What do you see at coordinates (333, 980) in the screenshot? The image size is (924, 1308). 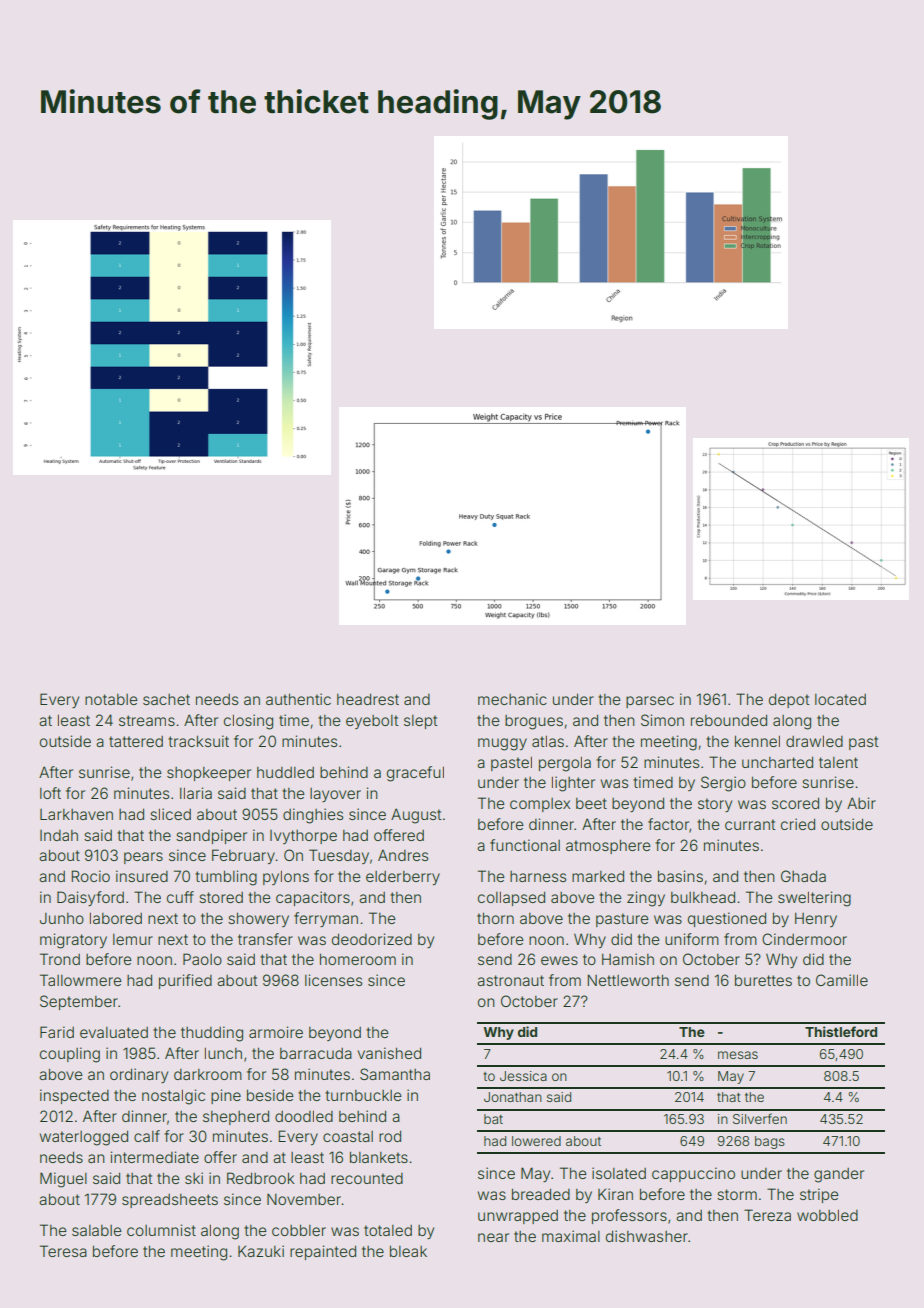 I see `licenses` at bounding box center [333, 980].
